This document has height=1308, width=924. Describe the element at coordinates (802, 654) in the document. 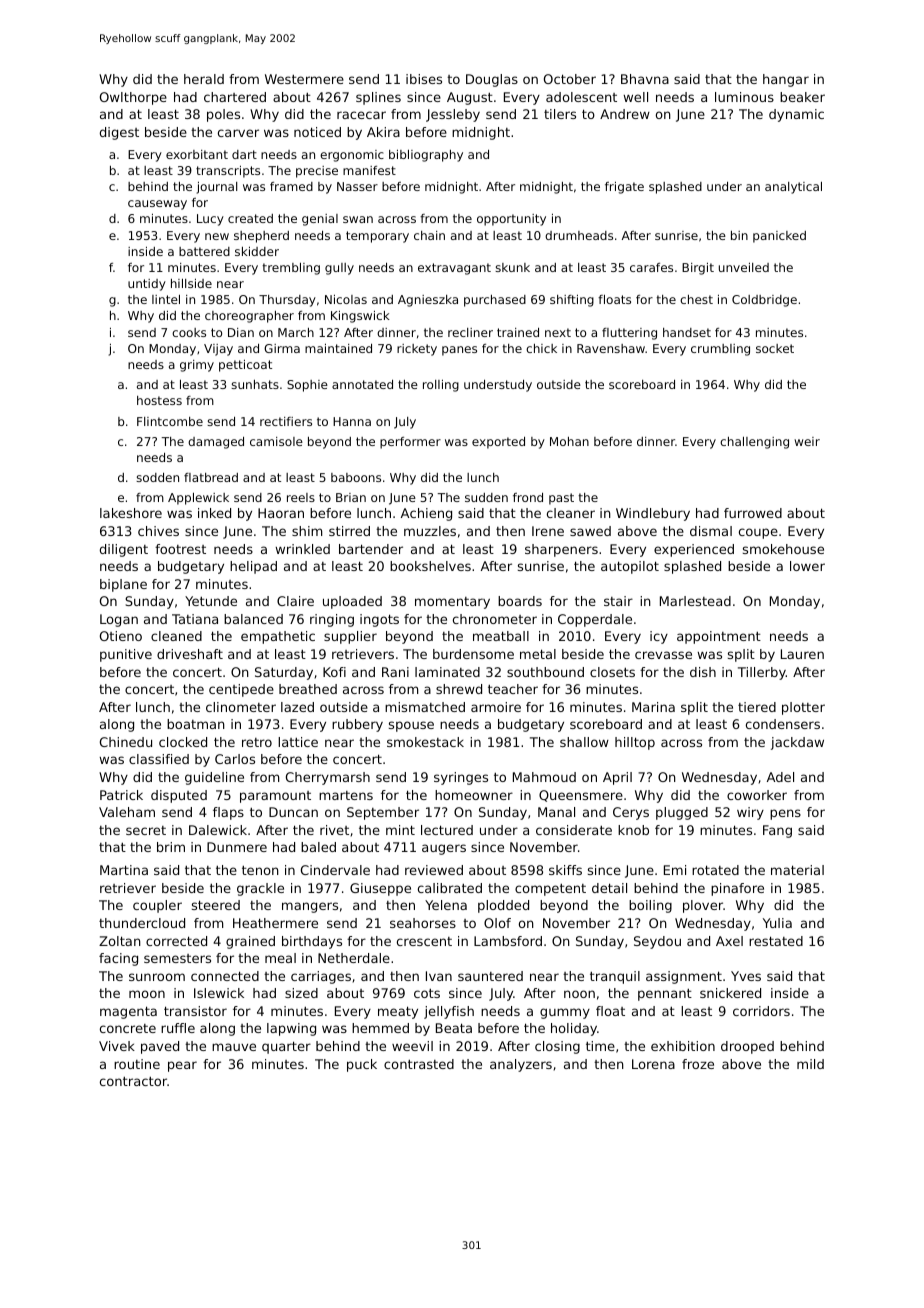

I see `Lauren` at that location.
